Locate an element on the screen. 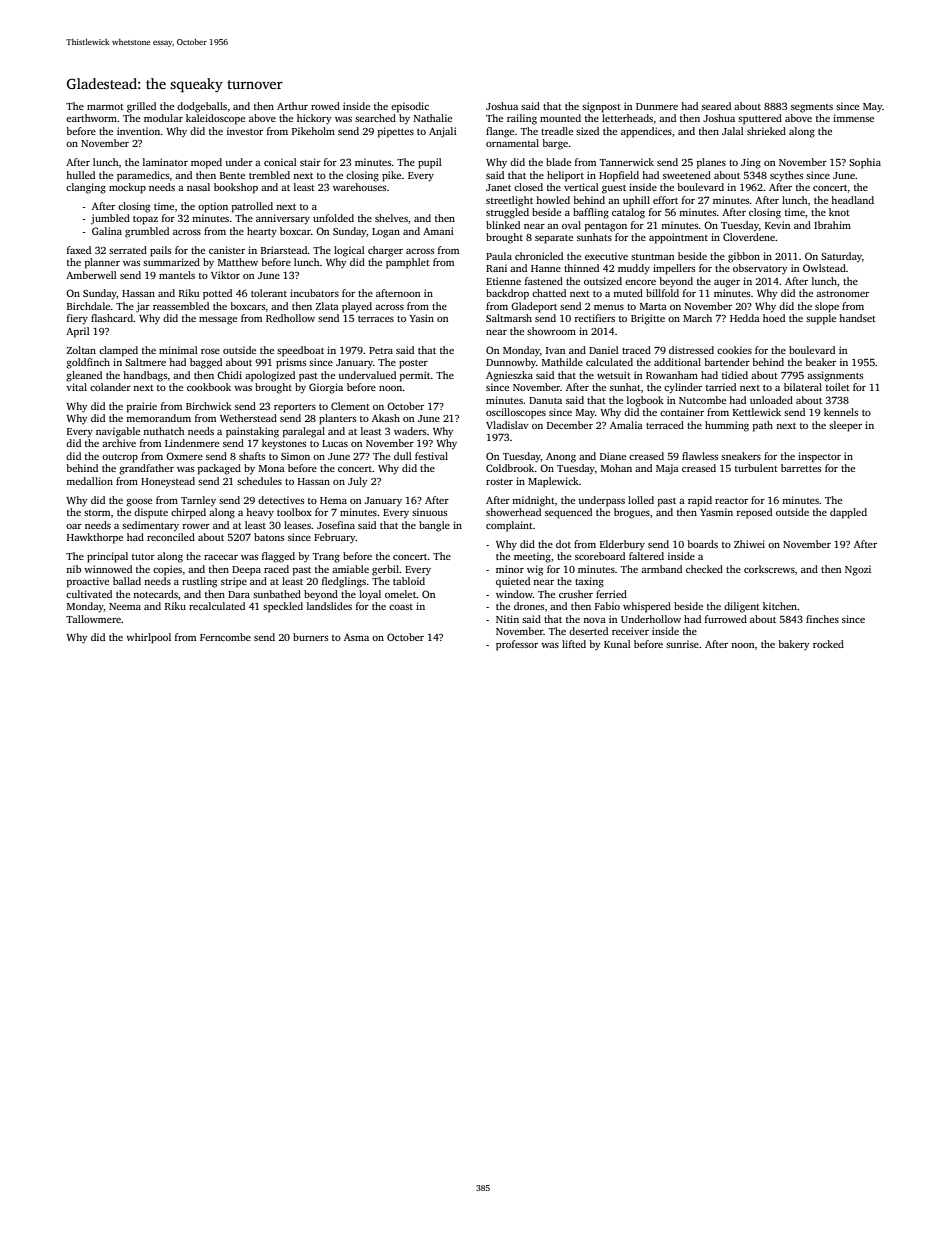 The height and width of the screenshot is (1233, 952). Ngozi is located at coordinates (858, 570).
